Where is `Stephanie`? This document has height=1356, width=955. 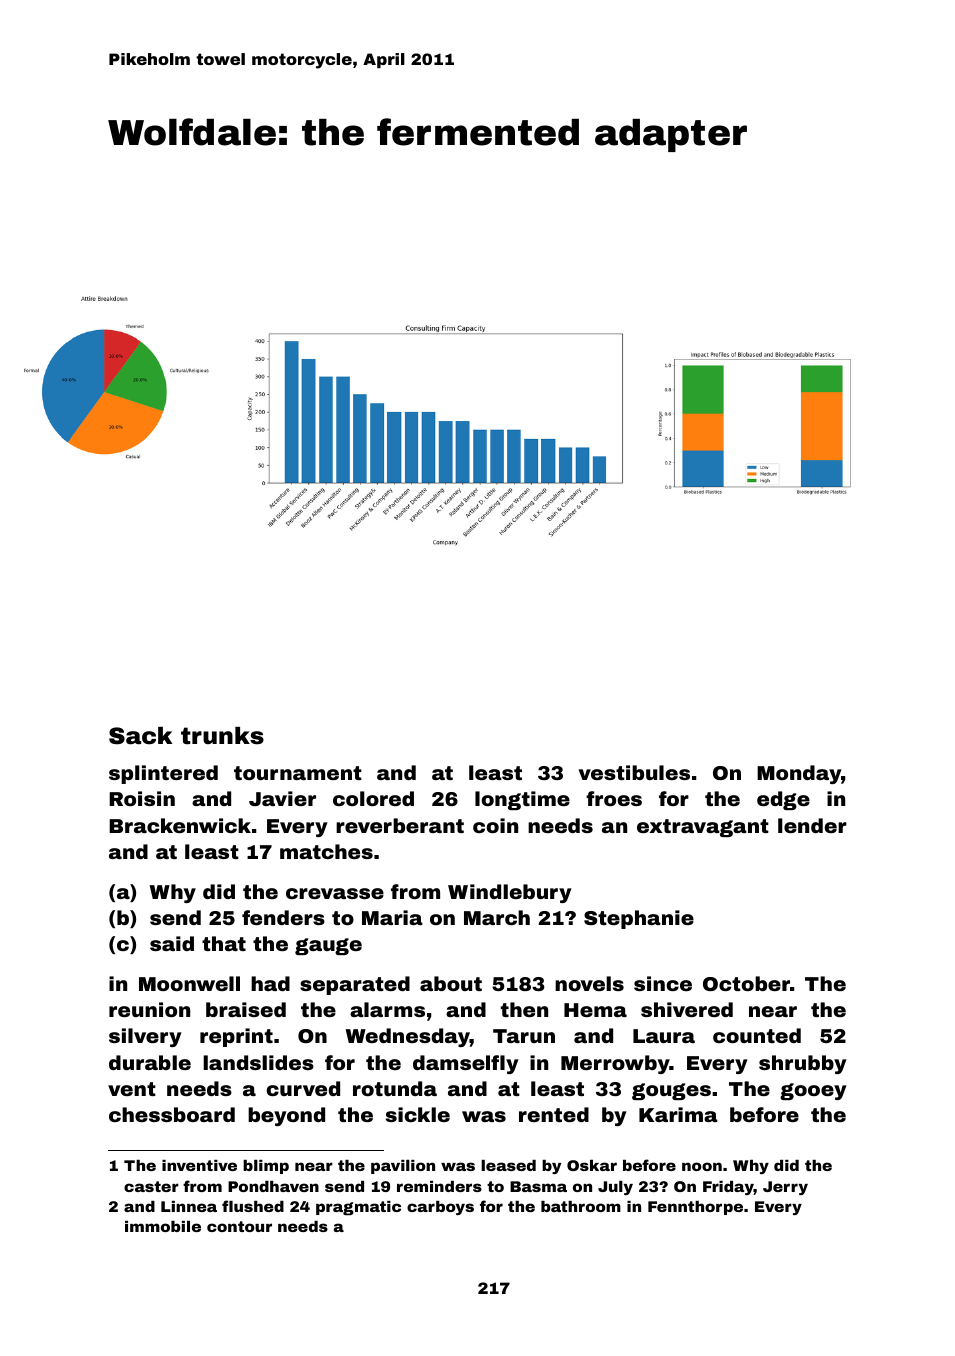 Stephanie is located at coordinates (639, 919).
